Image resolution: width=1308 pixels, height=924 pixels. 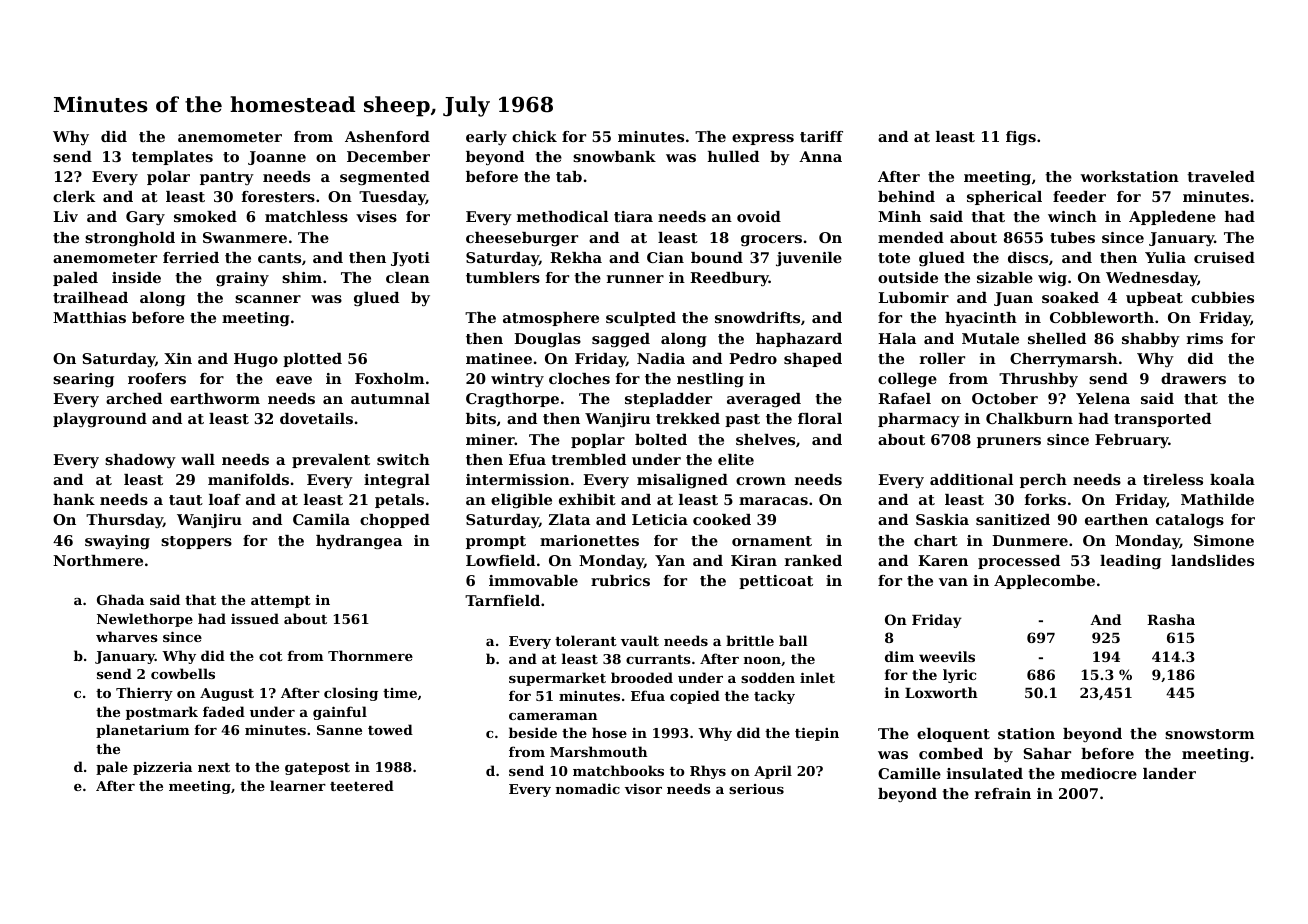 I want to click on tab, so click(x=569, y=176).
